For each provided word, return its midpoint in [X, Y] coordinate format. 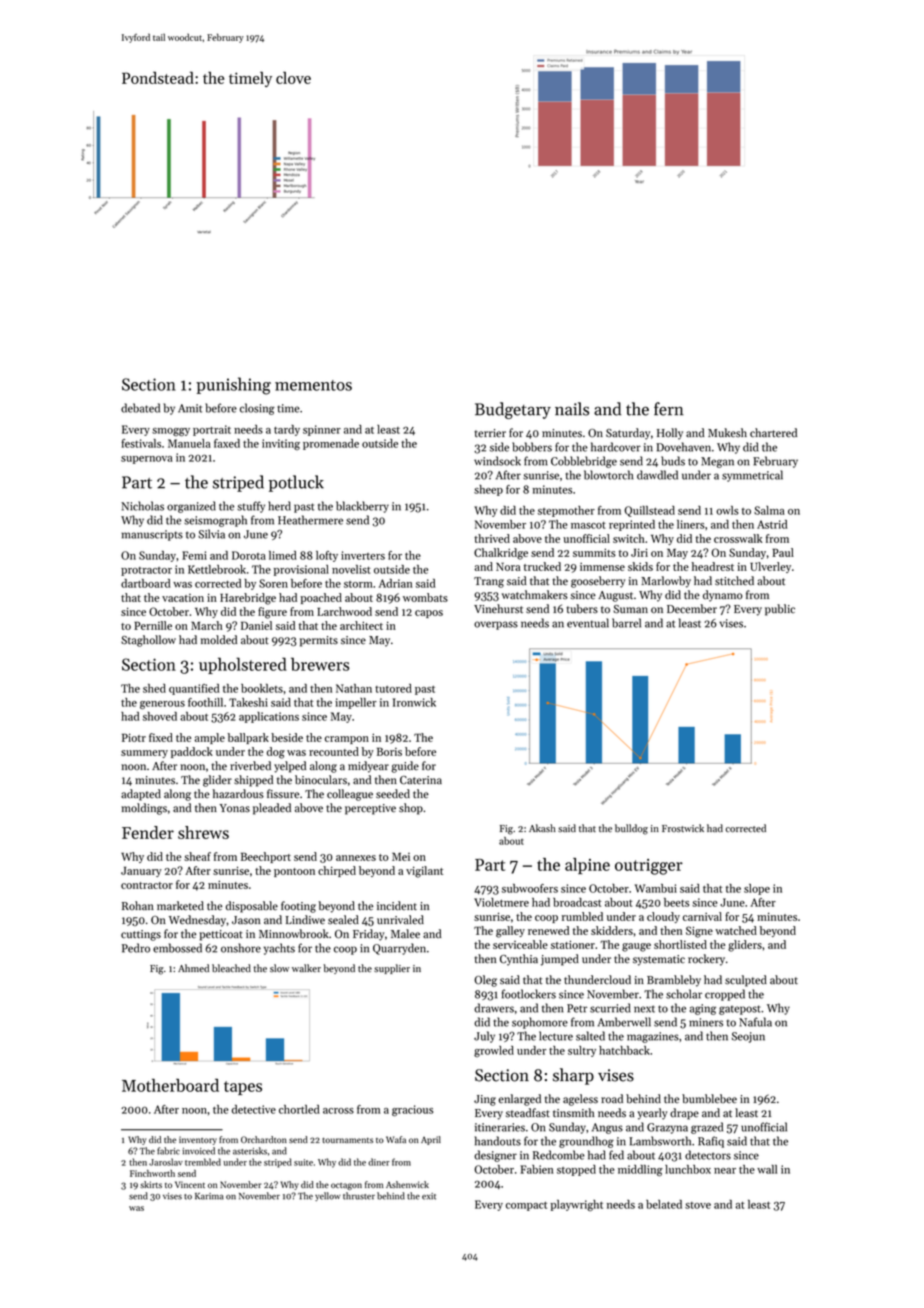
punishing [233, 386]
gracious [412, 1110]
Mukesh [727, 433]
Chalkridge [501, 554]
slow [279, 968]
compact [526, 1206]
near [725, 1171]
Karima [209, 1196]
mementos [313, 385]
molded [219, 640]
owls [727, 510]
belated [664, 1204]
